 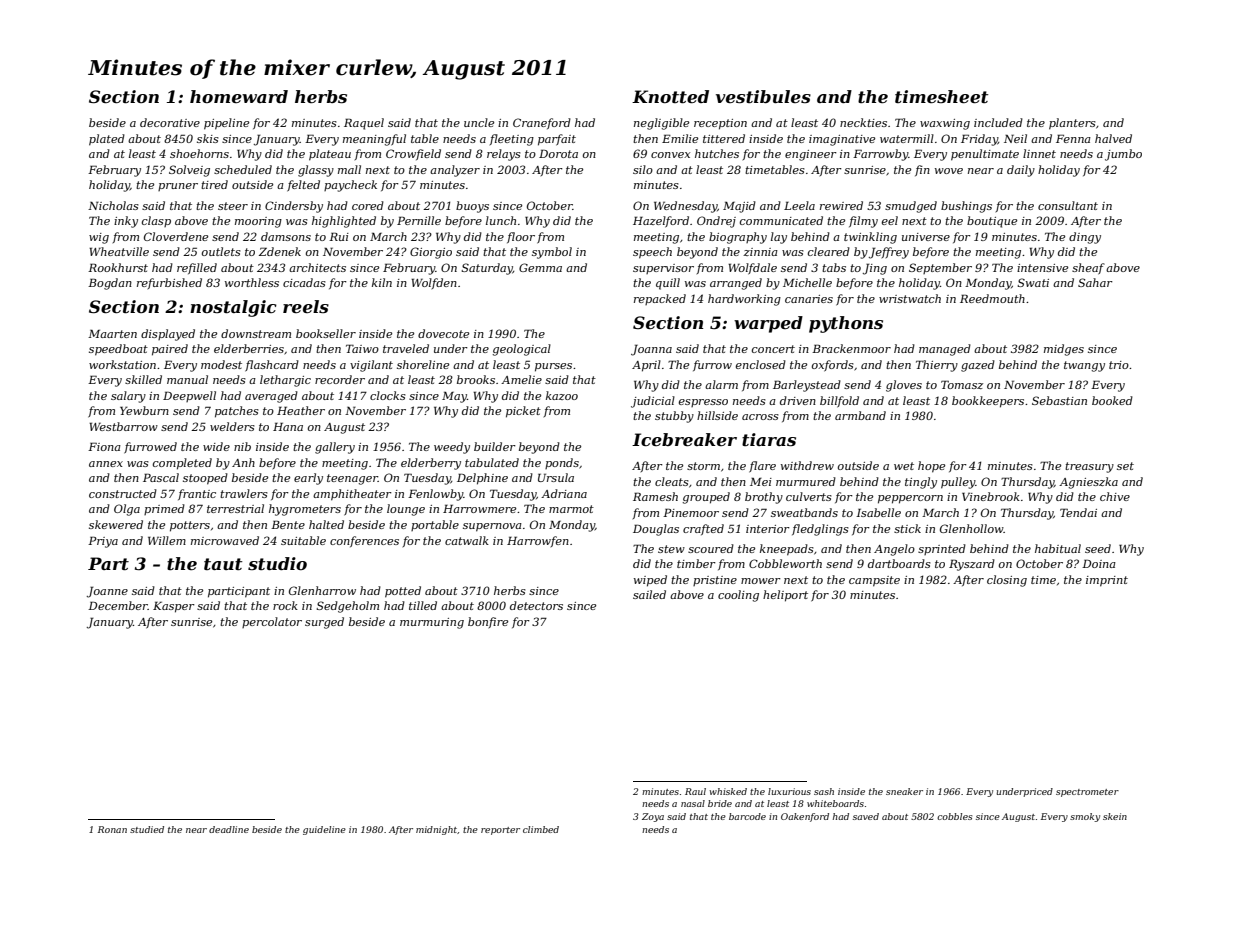 I want to click on mall, so click(x=349, y=169).
